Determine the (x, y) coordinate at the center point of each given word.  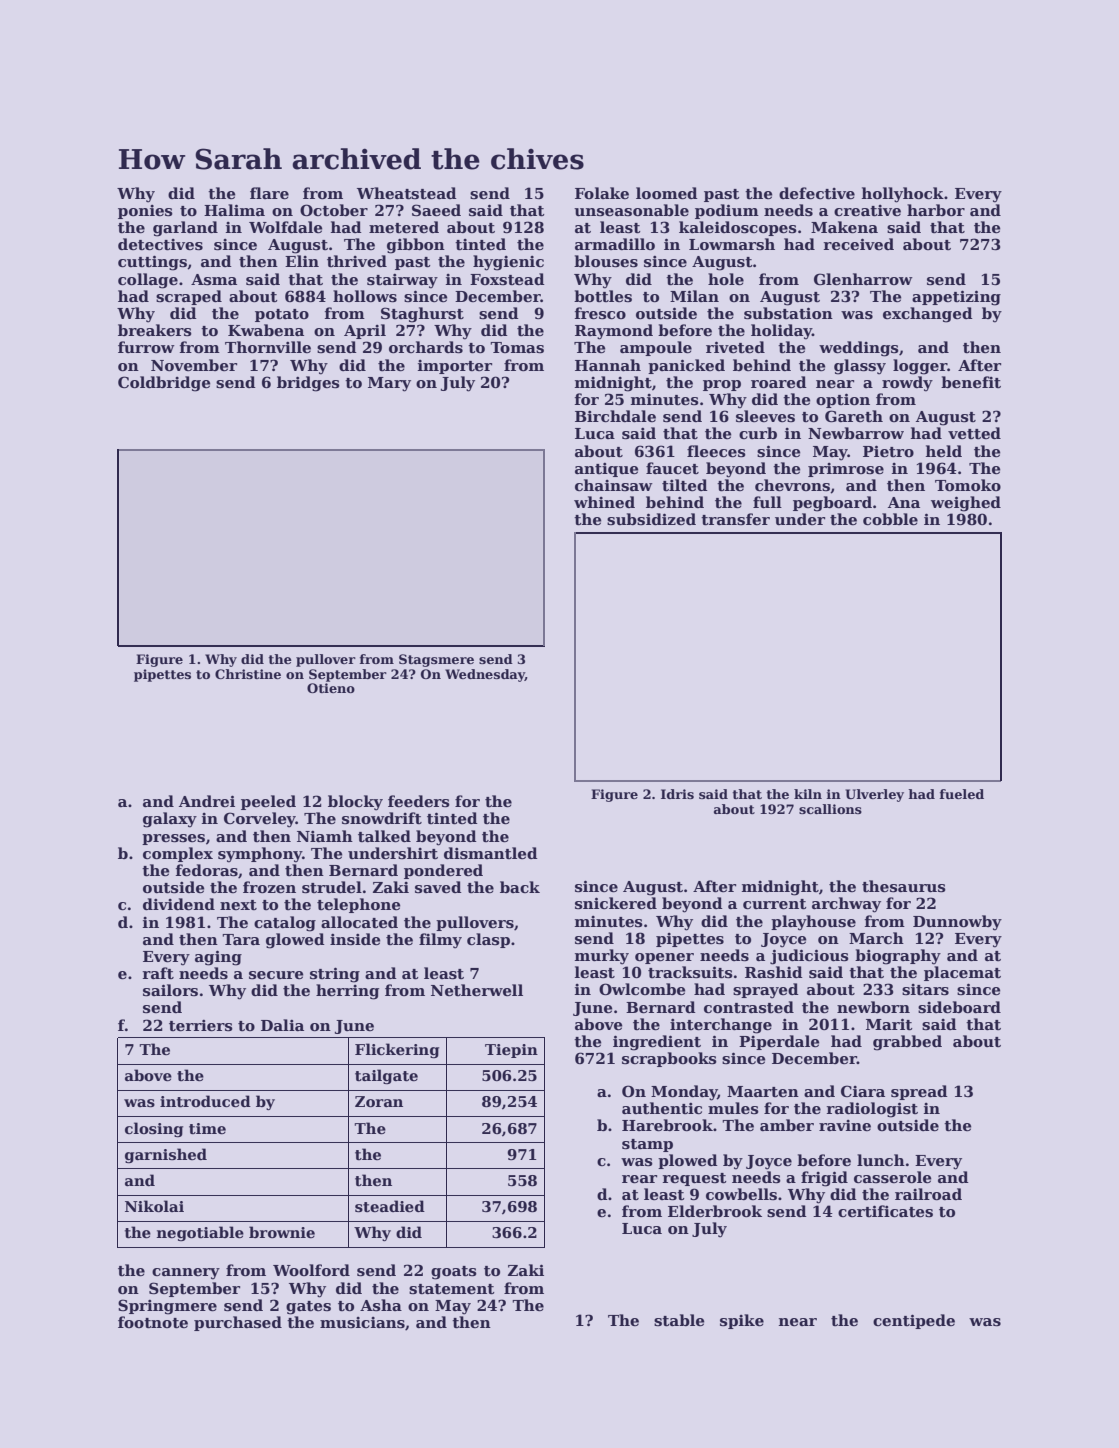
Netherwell (477, 990)
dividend (179, 904)
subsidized (651, 519)
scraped (189, 297)
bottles (603, 296)
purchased (238, 1323)
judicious (809, 957)
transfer (735, 519)
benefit (971, 382)
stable (679, 1320)
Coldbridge (164, 384)
